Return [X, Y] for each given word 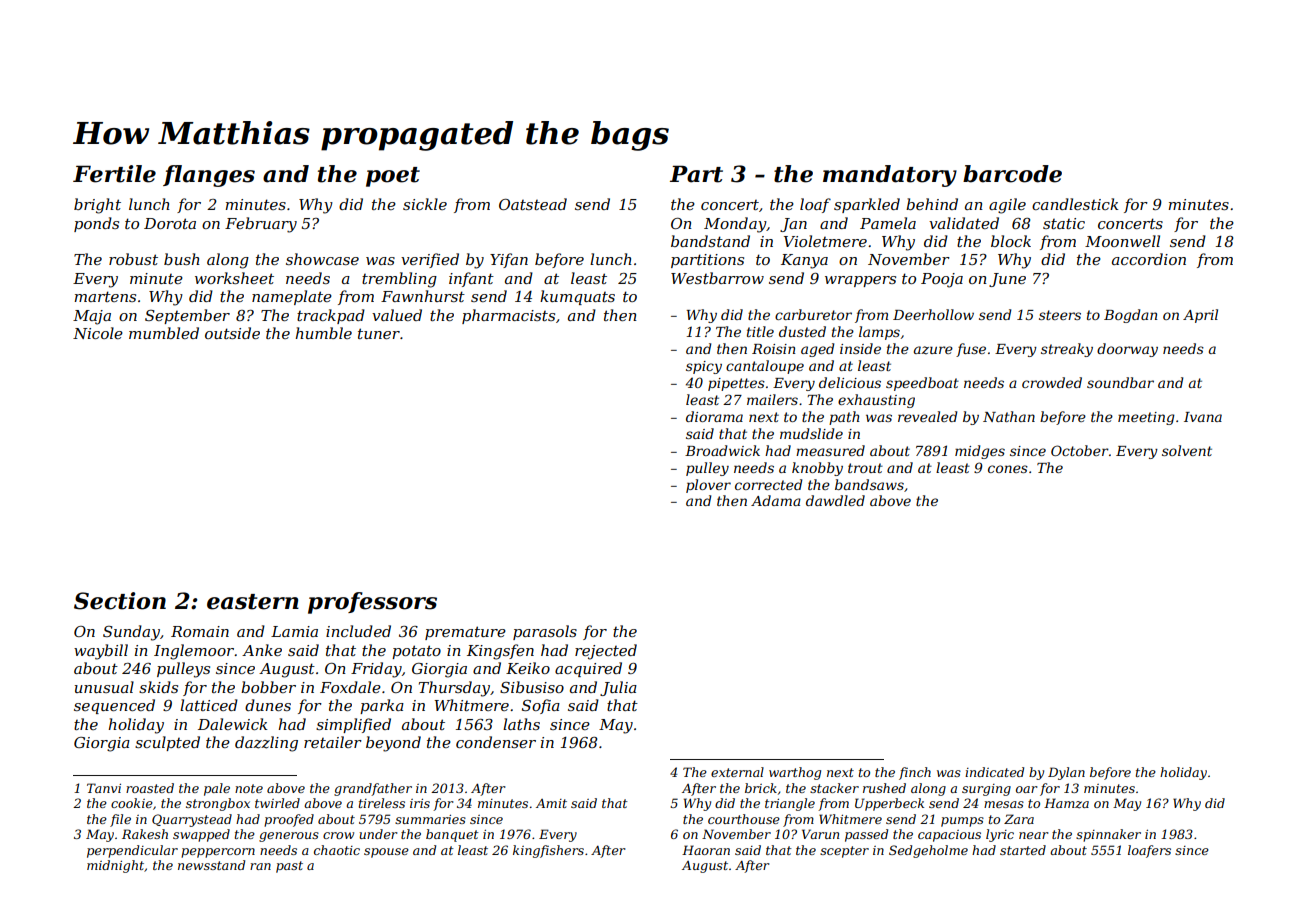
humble [323, 333]
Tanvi [104, 788]
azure [933, 350]
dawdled [835, 500]
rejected [606, 652]
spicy [704, 367]
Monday [735, 225]
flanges [209, 176]
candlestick [1075, 204]
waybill [101, 652]
